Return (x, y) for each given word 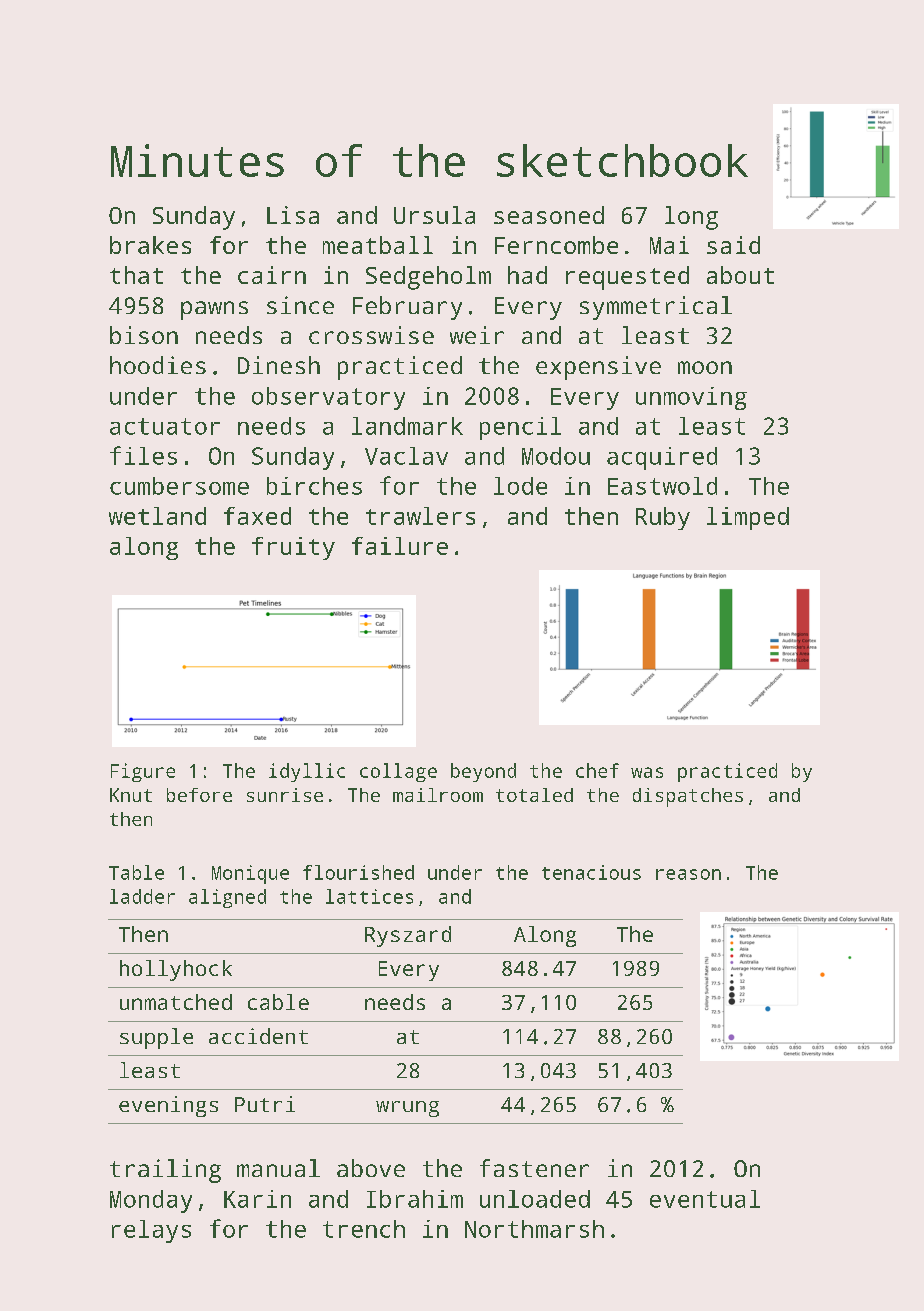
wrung (407, 1109)
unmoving (691, 398)
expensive (598, 368)
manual (278, 1168)
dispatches (688, 797)
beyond (483, 772)
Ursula (434, 215)
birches (314, 486)
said (733, 245)
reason (688, 874)
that (136, 275)
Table (136, 872)
